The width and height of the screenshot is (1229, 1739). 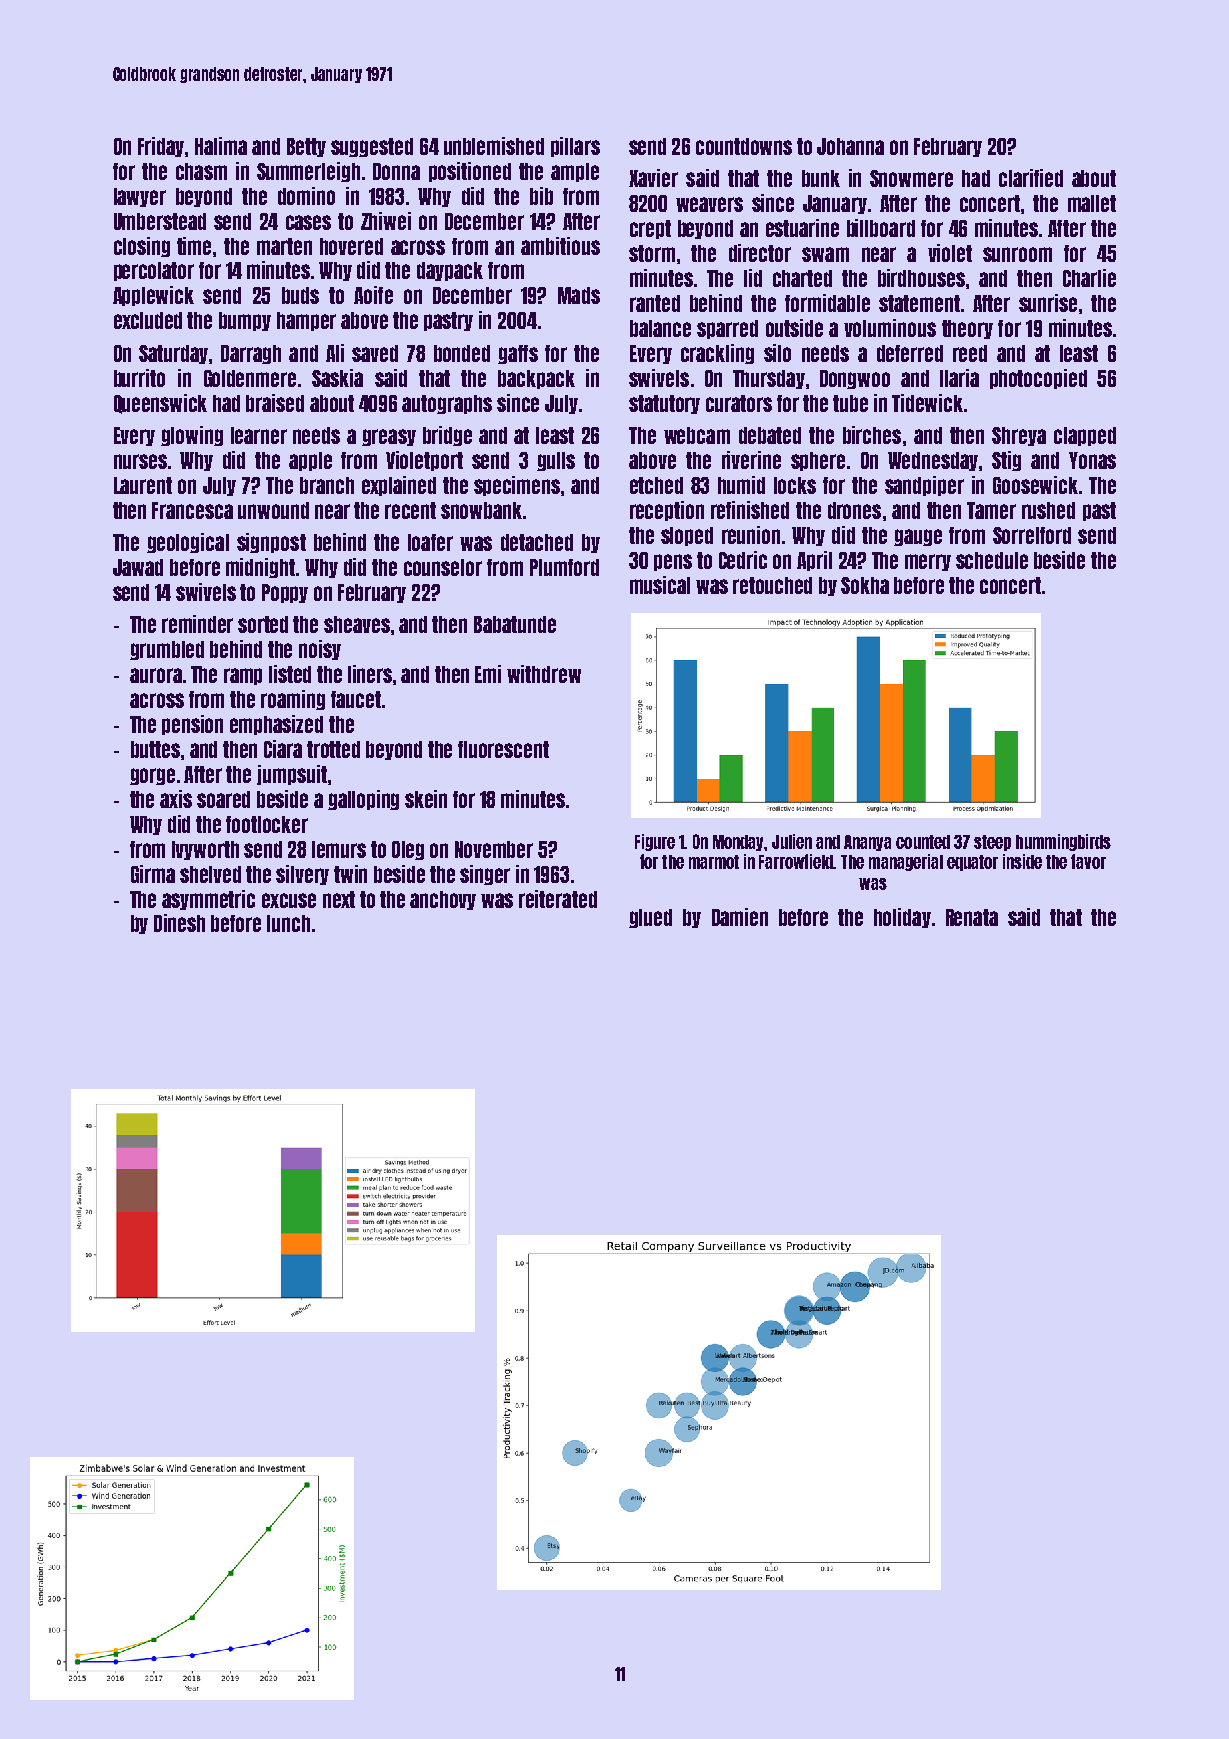 What do you see at coordinates (751, 460) in the screenshot?
I see `riverine` at bounding box center [751, 460].
